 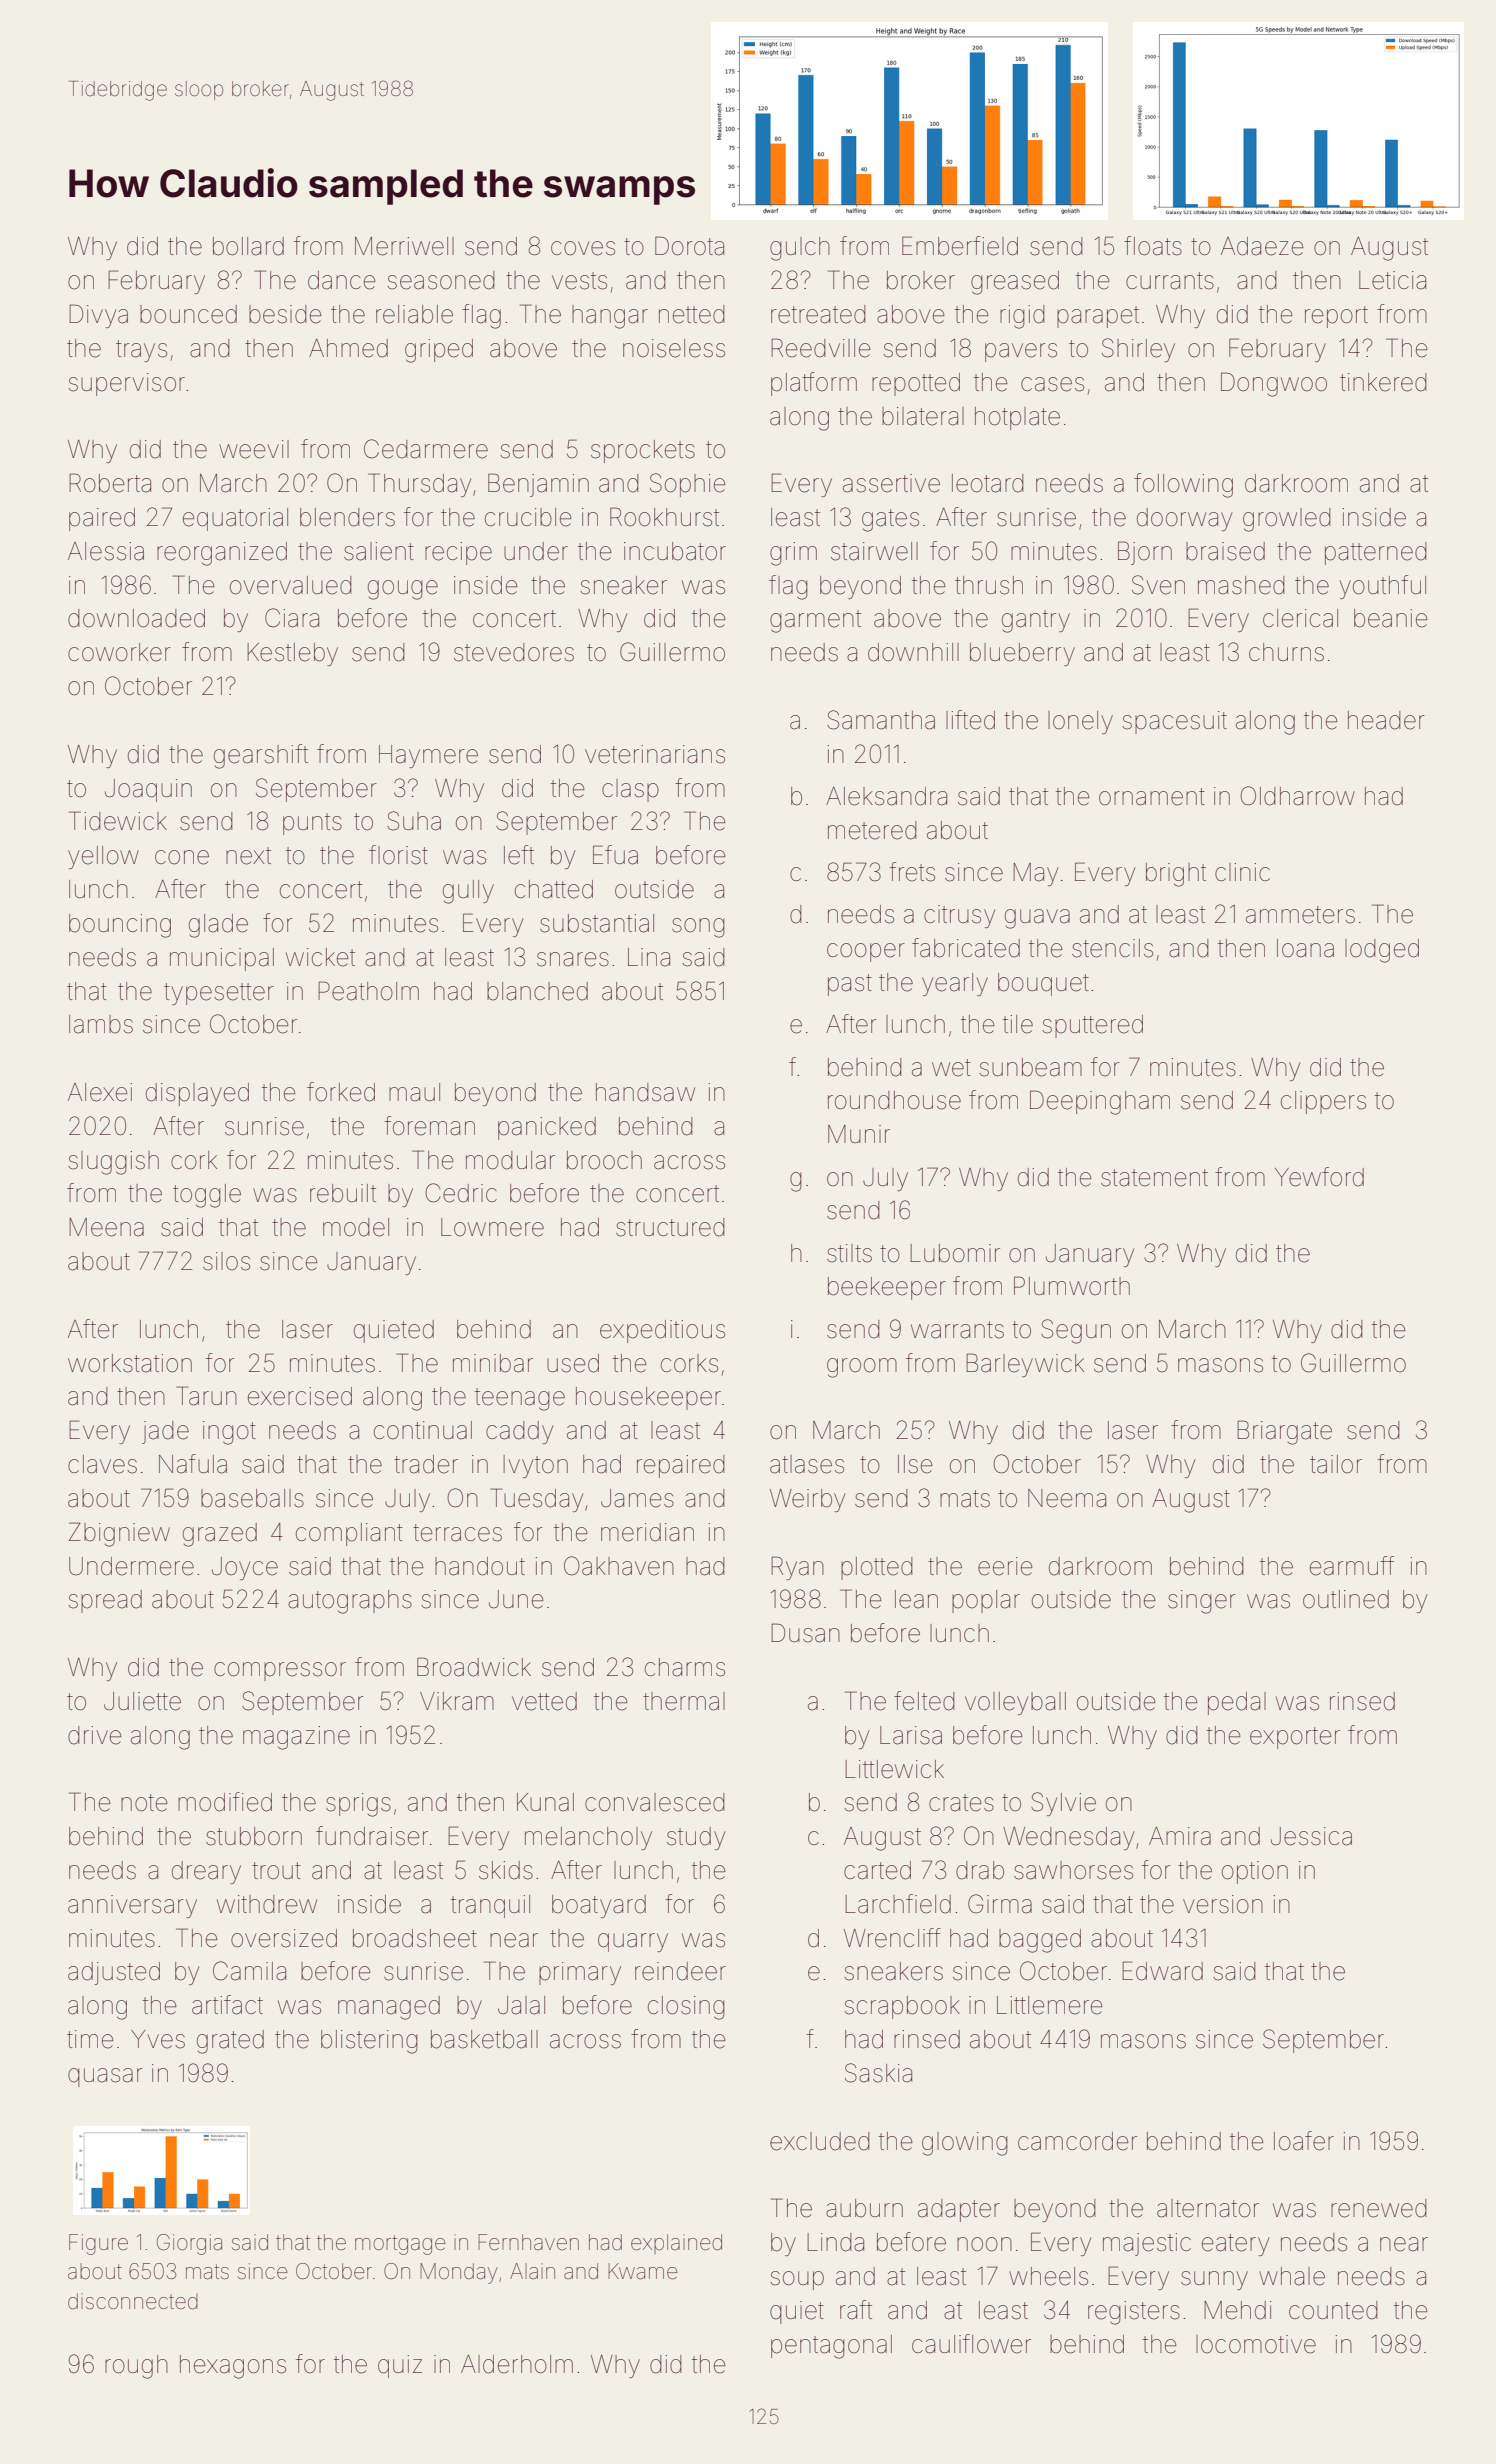 I want to click on Juliette, so click(x=142, y=1701).
